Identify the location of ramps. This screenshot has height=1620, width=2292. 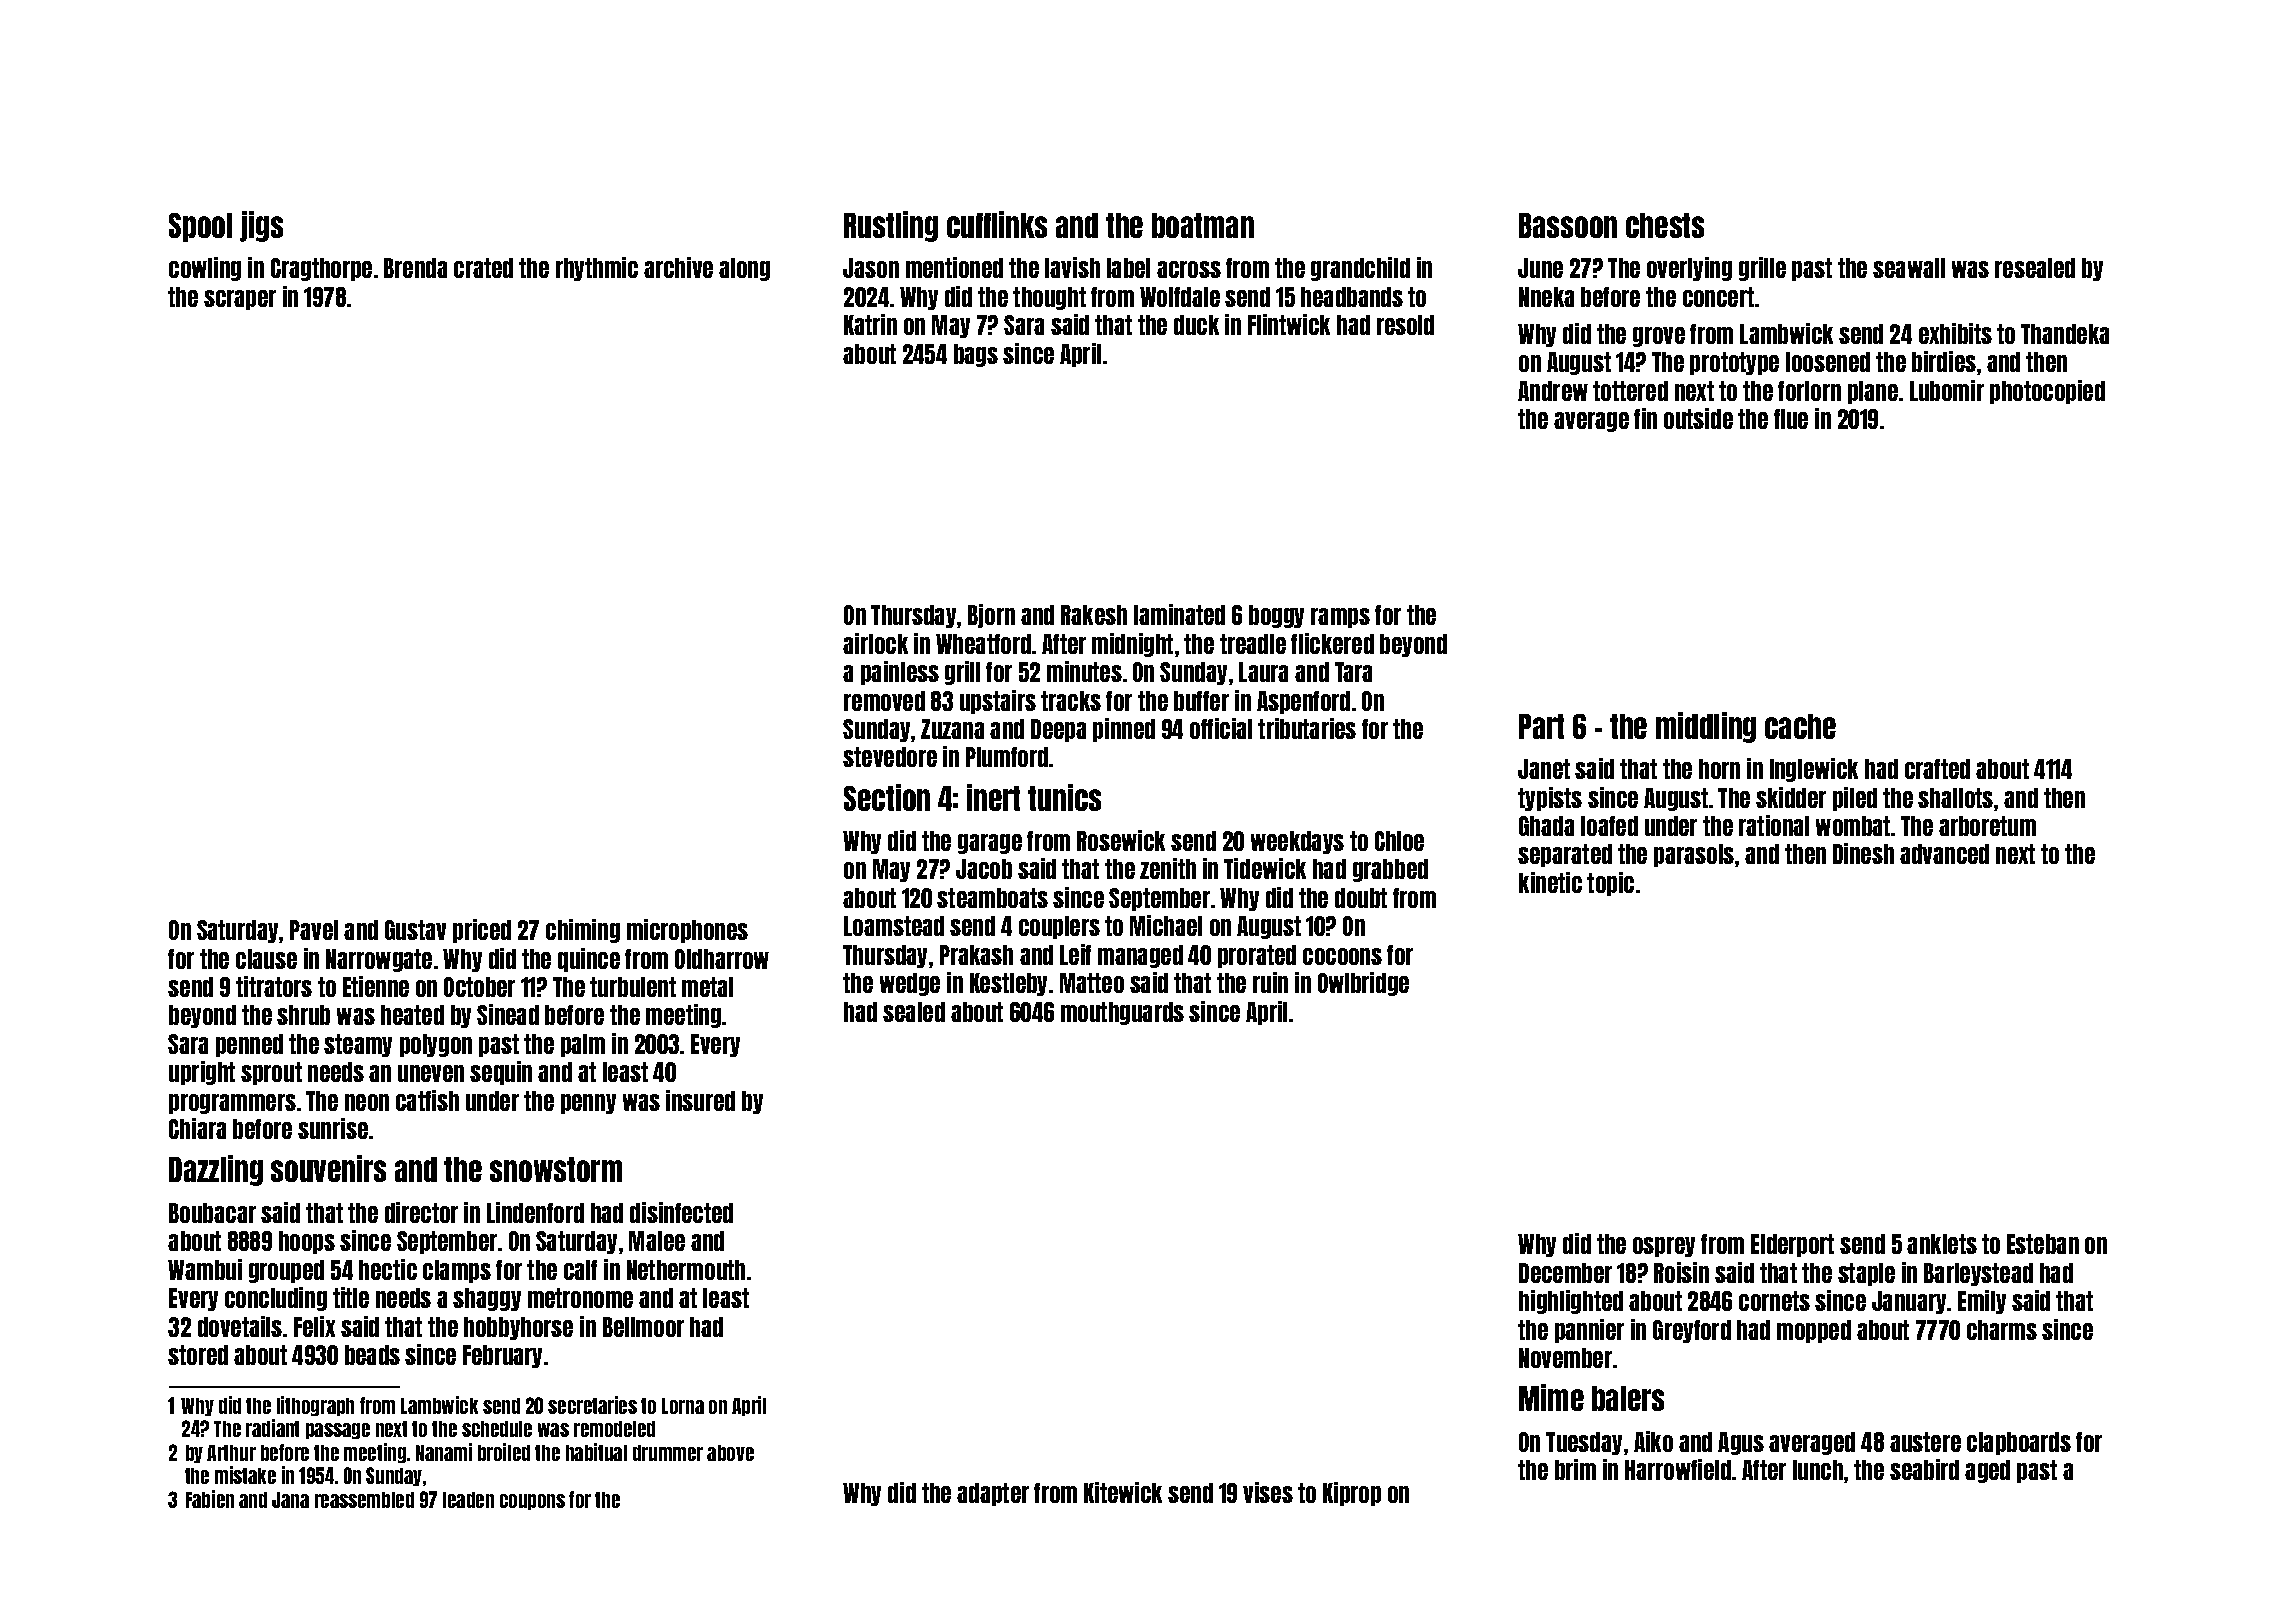
(1340, 618).
